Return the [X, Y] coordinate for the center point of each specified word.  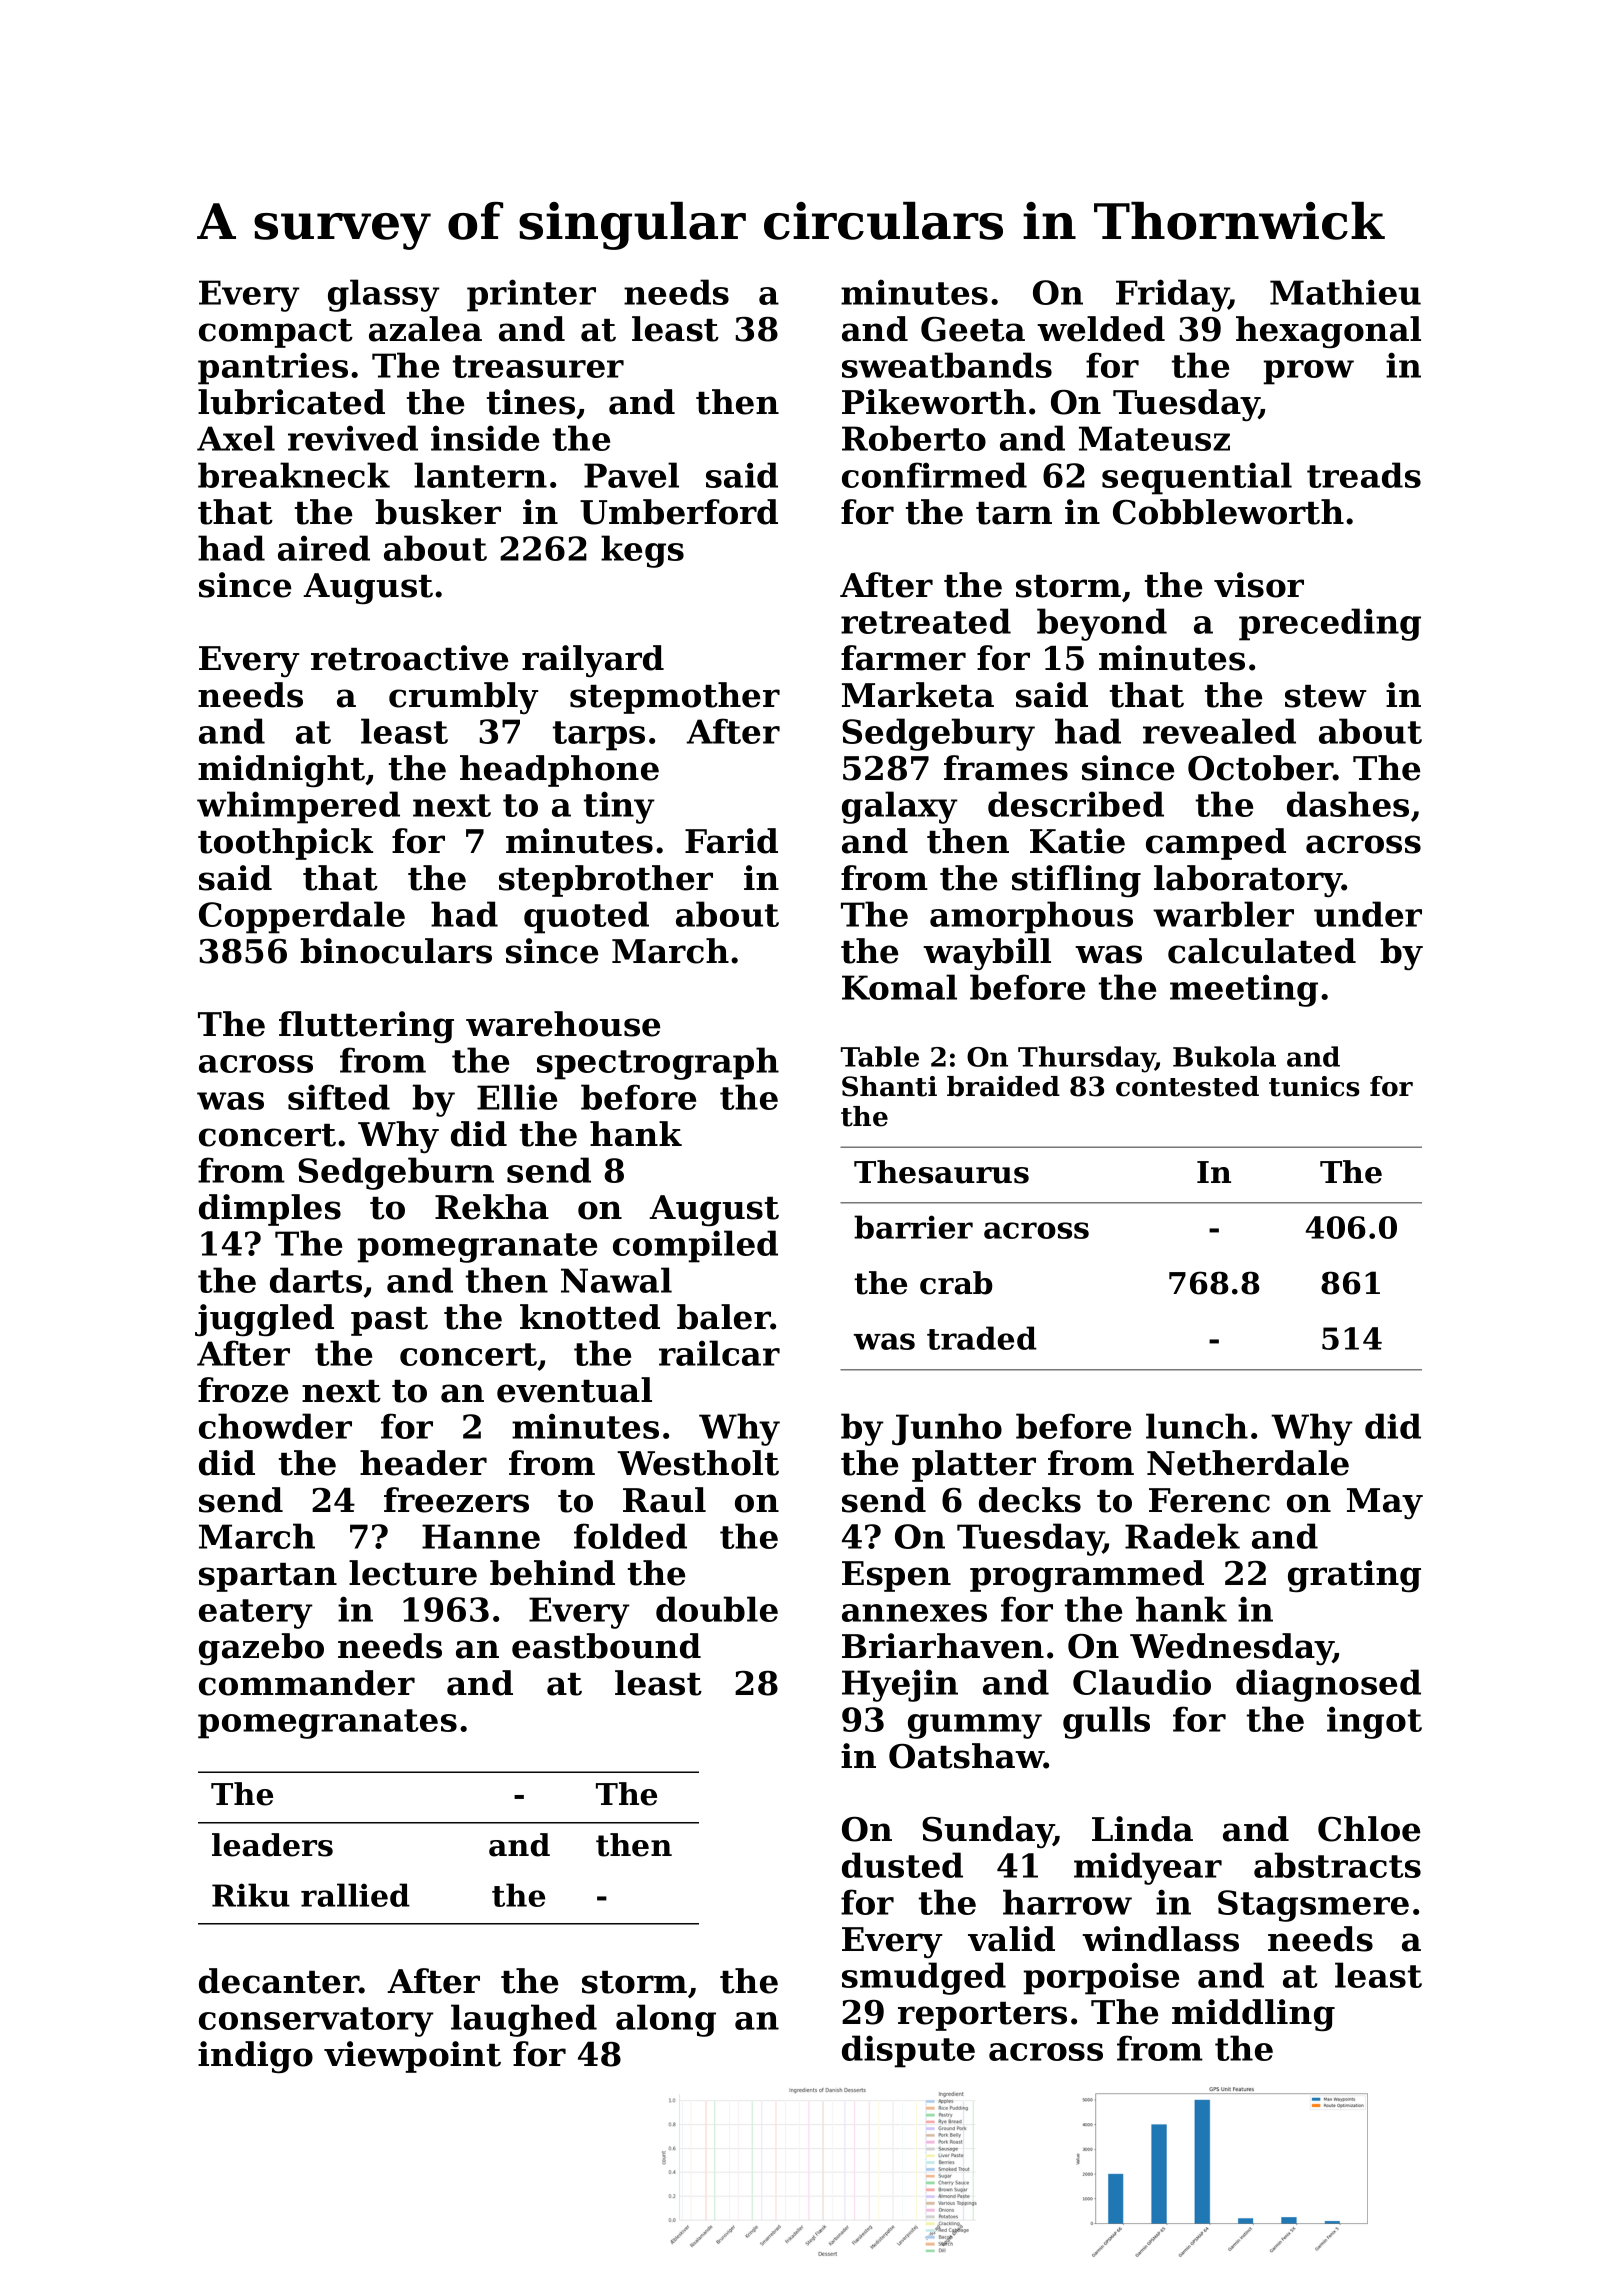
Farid [731, 841]
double [717, 1609]
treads [1364, 475]
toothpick [285, 844]
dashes [1348, 804]
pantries [273, 368]
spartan [268, 1577]
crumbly [464, 698]
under [1368, 914]
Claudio [1142, 1682]
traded [982, 1338]
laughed [524, 2020]
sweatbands [947, 365]
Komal [899, 987]
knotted [590, 1317]
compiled [695, 1246]
